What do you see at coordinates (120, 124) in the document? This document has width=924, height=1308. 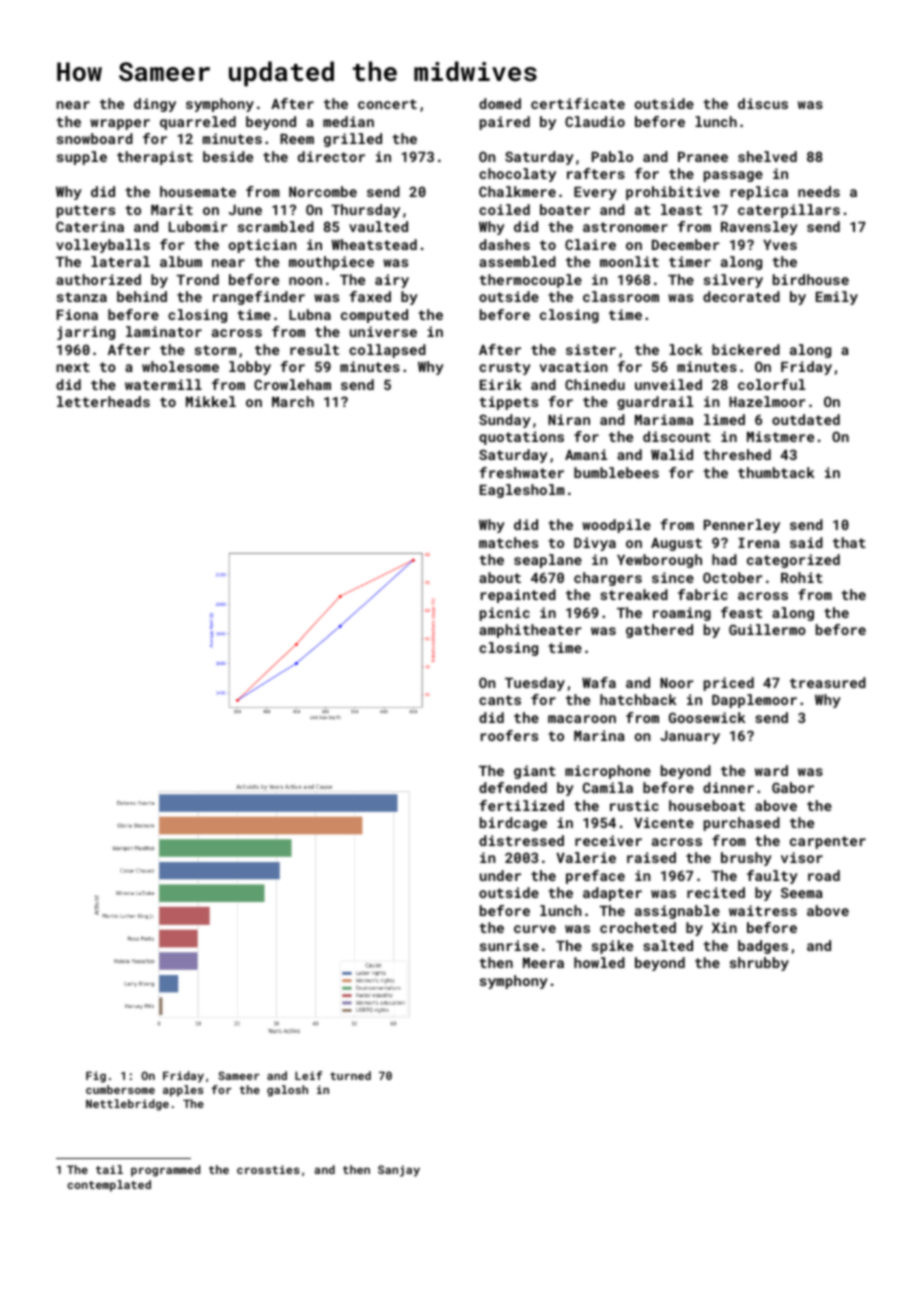 I see `wrapper` at bounding box center [120, 124].
